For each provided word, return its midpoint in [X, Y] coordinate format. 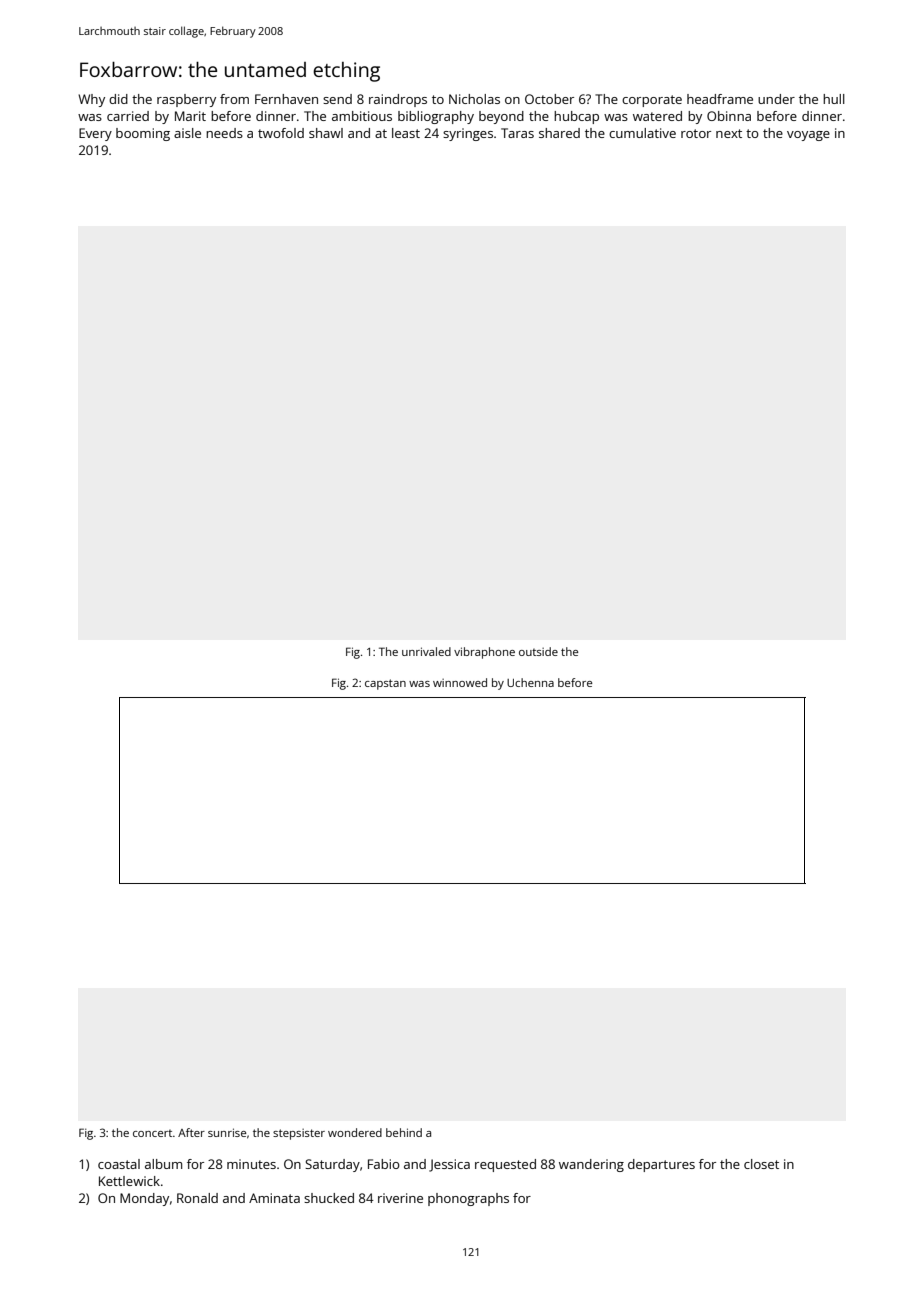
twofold [281, 133]
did [118, 99]
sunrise [227, 1132]
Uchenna [530, 682]
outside [538, 651]
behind [404, 1132]
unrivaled [426, 651]
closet [761, 1164]
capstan [385, 684]
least [406, 133]
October [549, 99]
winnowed [460, 682]
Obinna [729, 116]
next [729, 133]
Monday [144, 1199]
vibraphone [484, 653]
